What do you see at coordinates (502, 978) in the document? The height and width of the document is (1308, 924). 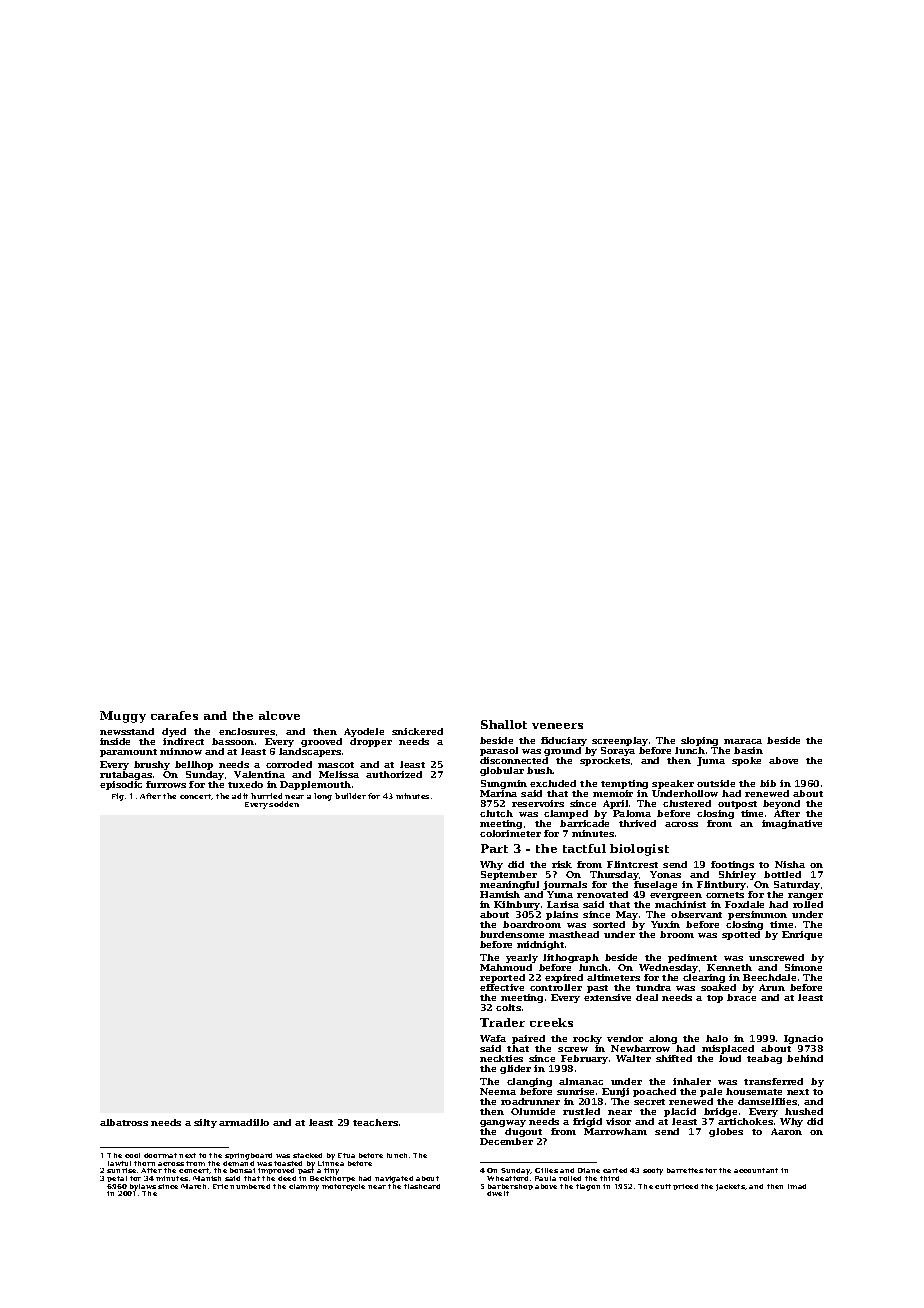 I see `reported` at bounding box center [502, 978].
